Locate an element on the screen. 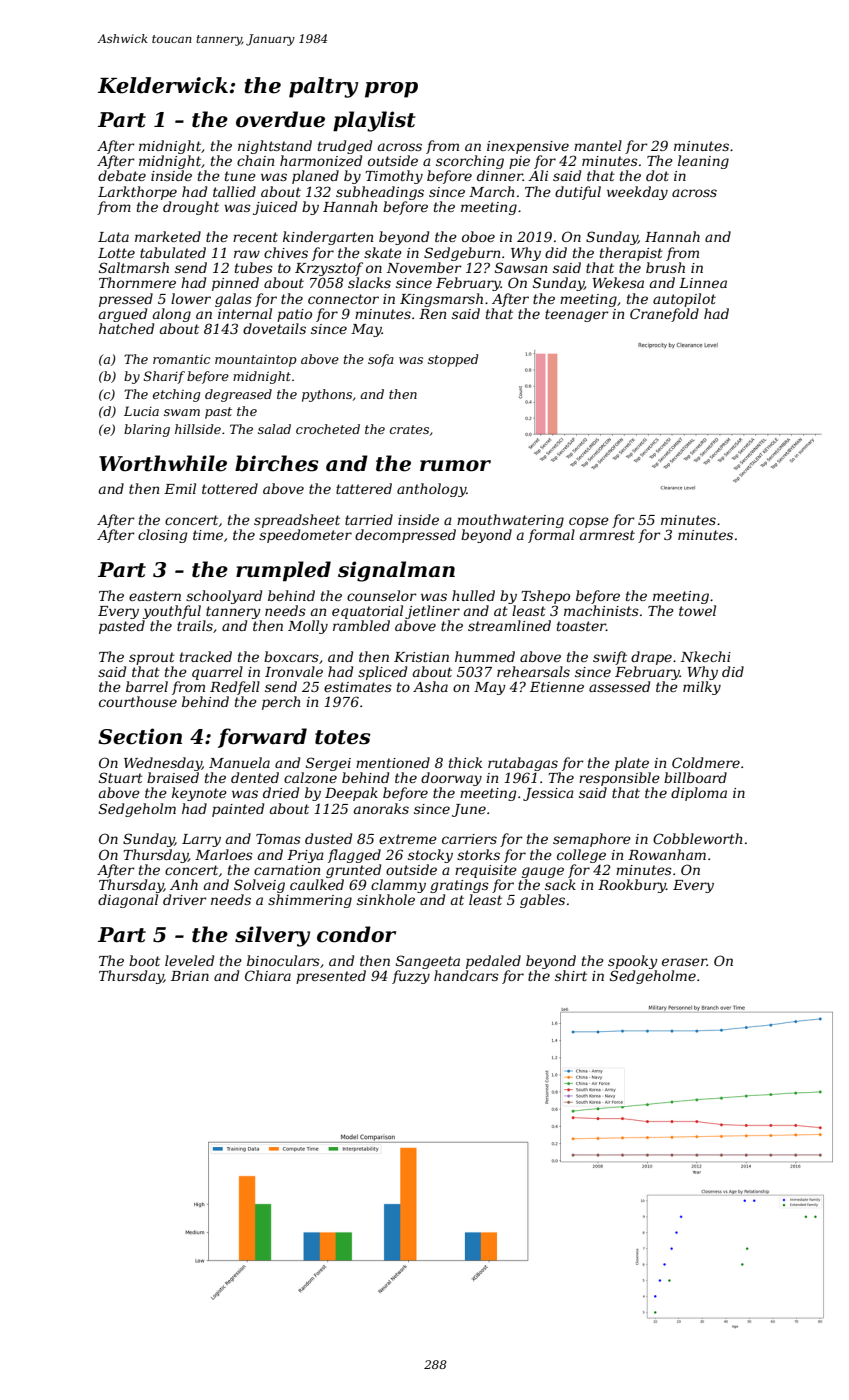 The width and height of the screenshot is (849, 1400). mantel is located at coordinates (598, 145).
